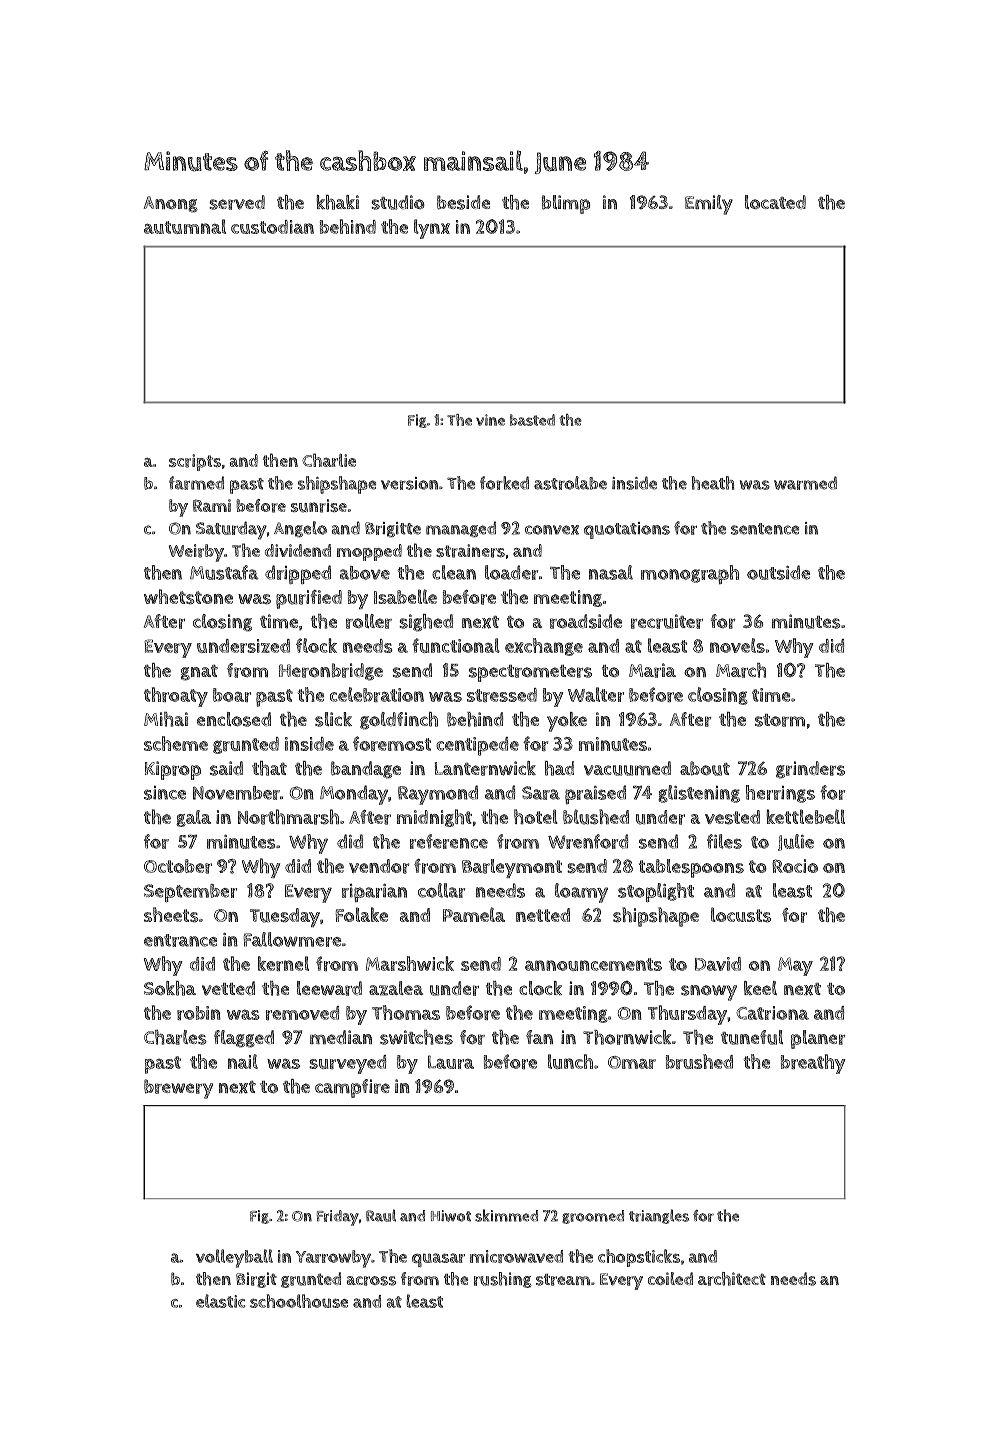  What do you see at coordinates (256, 1280) in the screenshot?
I see `Birgit` at bounding box center [256, 1280].
